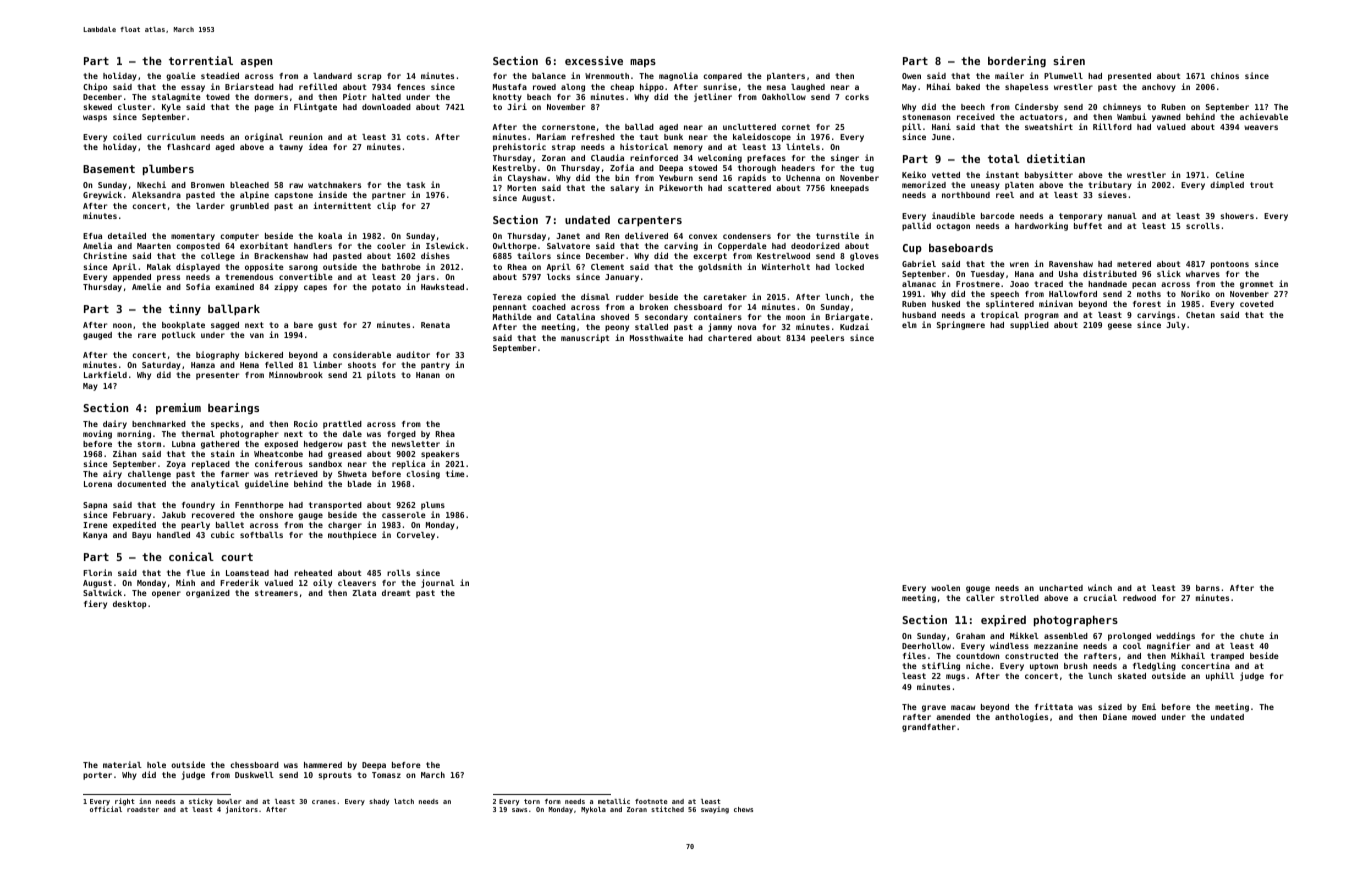 Image resolution: width=1372 pixels, height=887 pixels. What do you see at coordinates (1208, 588) in the image?
I see `barns` at bounding box center [1208, 588].
